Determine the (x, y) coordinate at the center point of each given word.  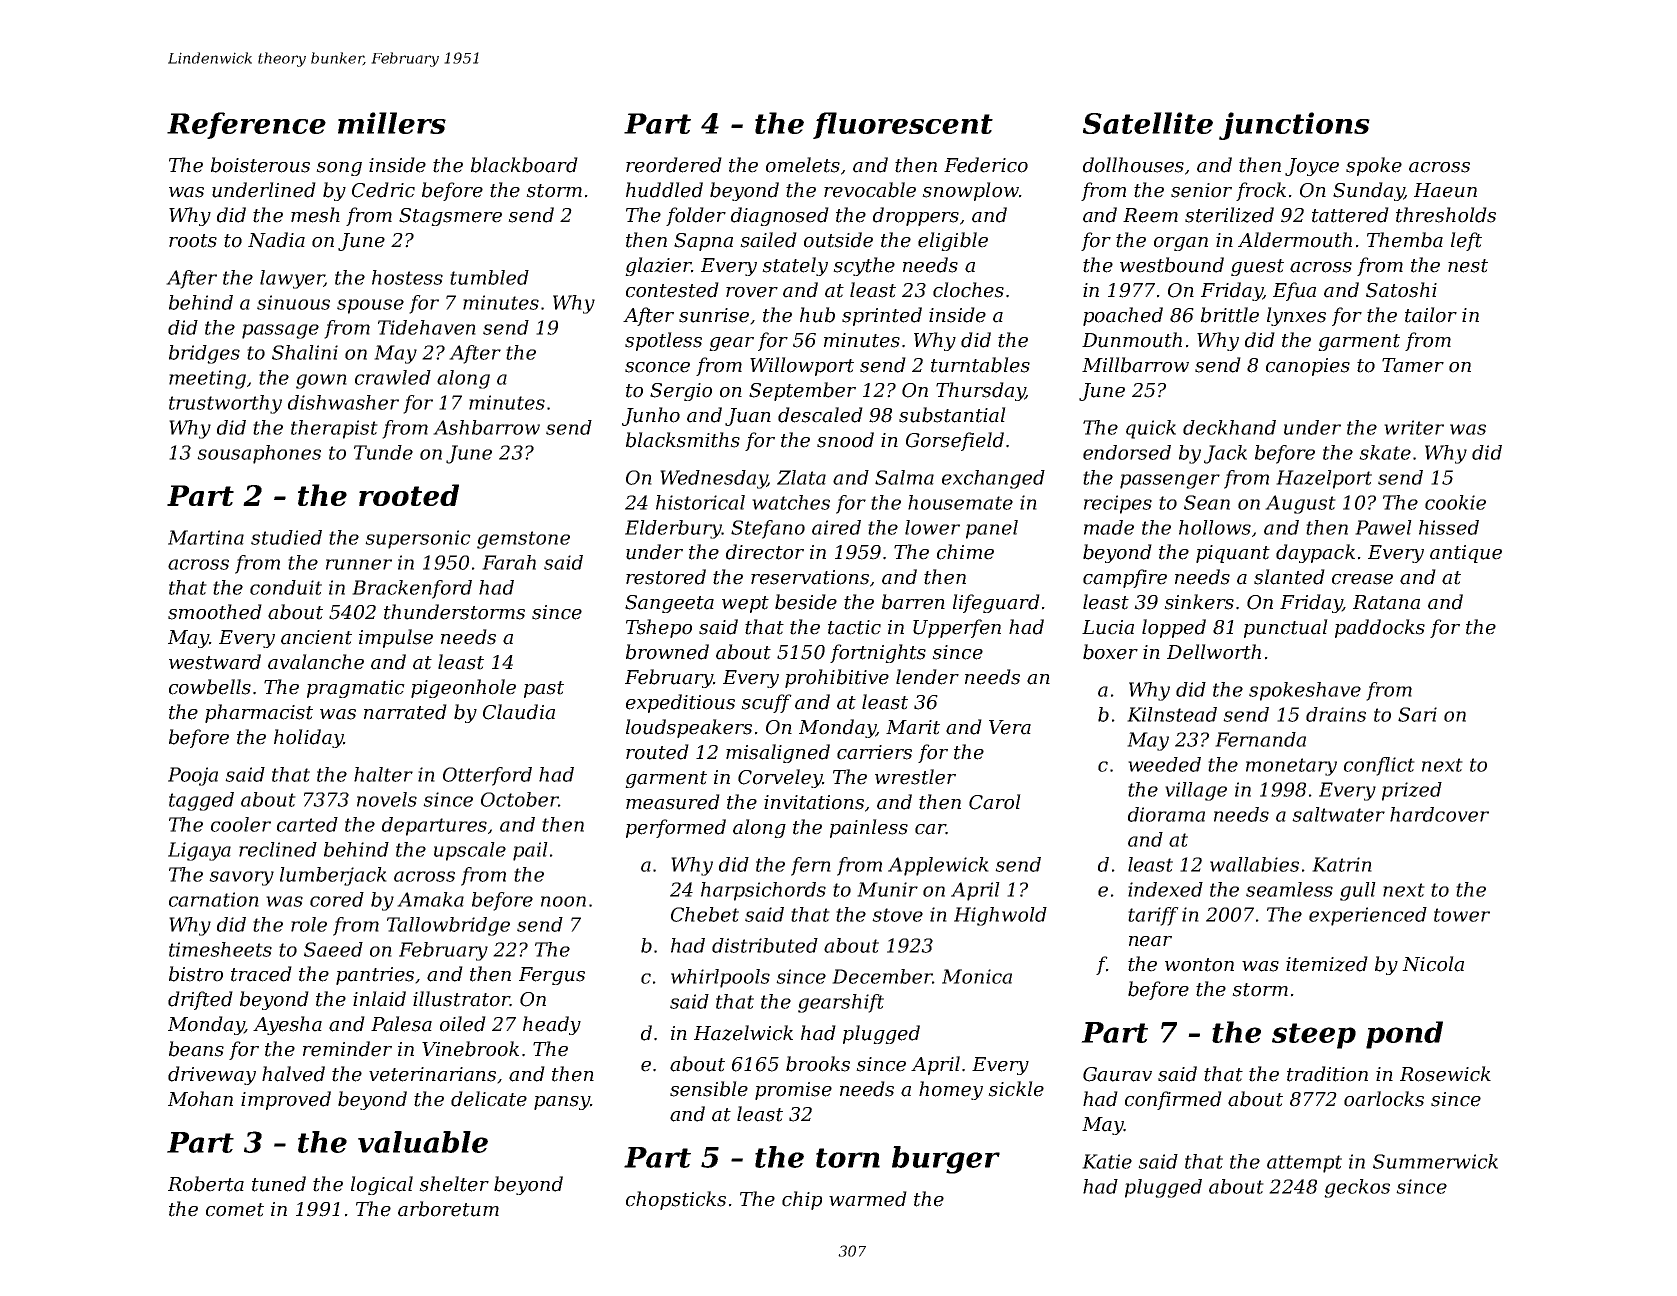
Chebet (705, 914)
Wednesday (713, 479)
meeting (207, 379)
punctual (1286, 628)
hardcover (1439, 814)
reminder (347, 1049)
